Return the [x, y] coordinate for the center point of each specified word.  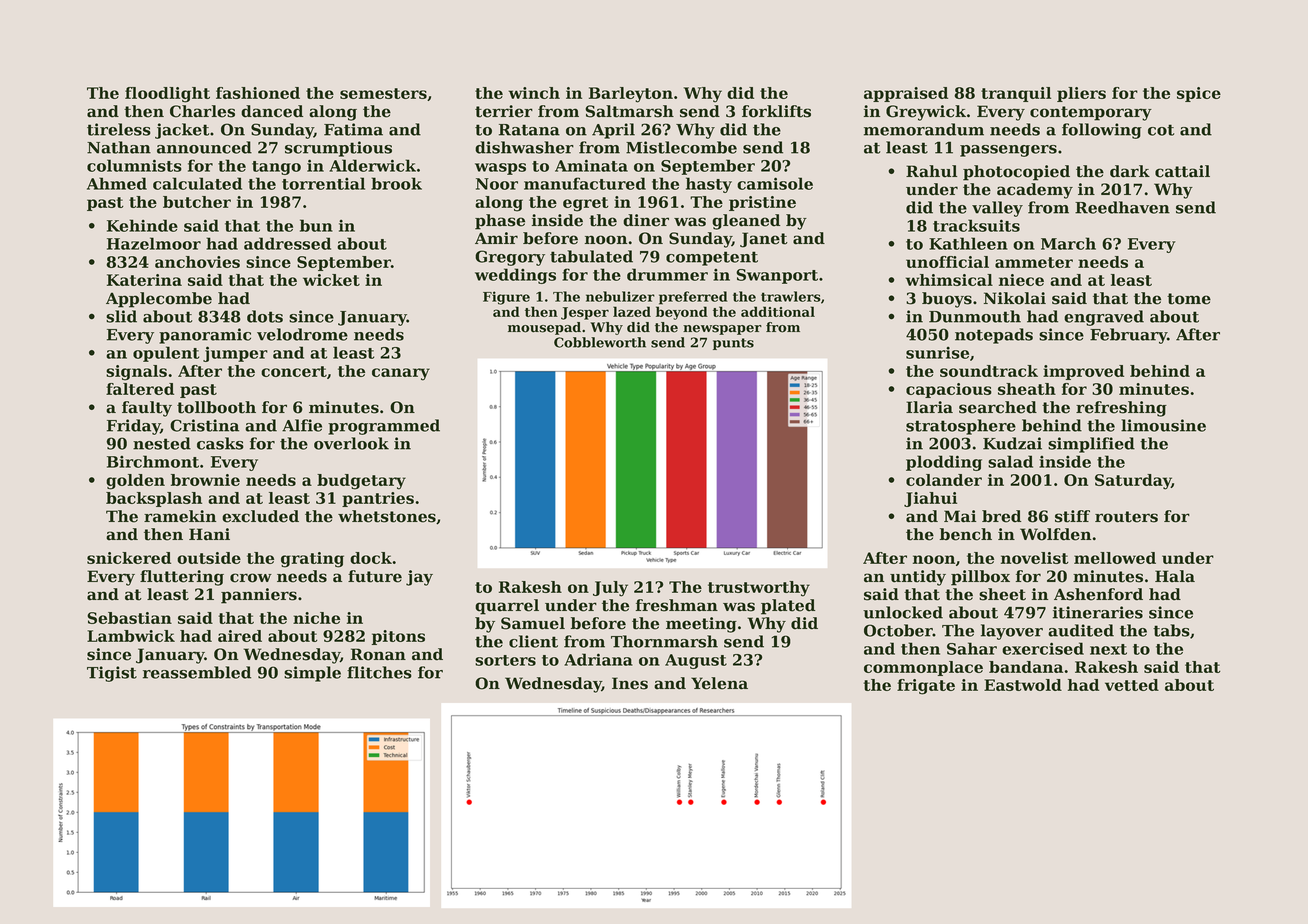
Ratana [529, 130]
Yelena [719, 683]
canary [401, 374]
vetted [1132, 685]
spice [1199, 94]
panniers [259, 596]
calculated [197, 183]
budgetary [361, 482]
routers [1126, 517]
